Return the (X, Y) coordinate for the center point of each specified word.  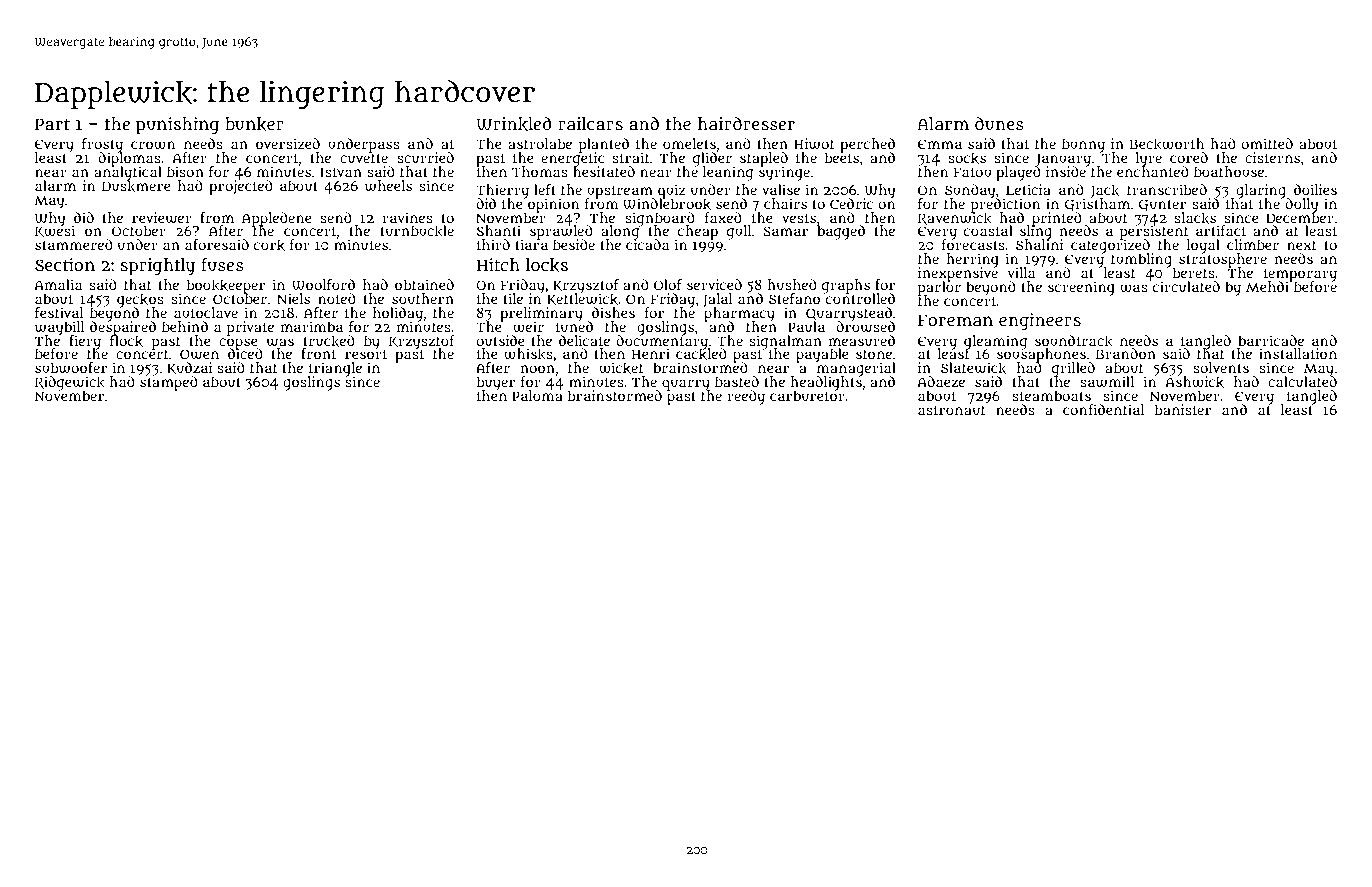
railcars (590, 124)
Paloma (537, 395)
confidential (1104, 409)
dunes (999, 124)
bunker (254, 124)
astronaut (951, 410)
